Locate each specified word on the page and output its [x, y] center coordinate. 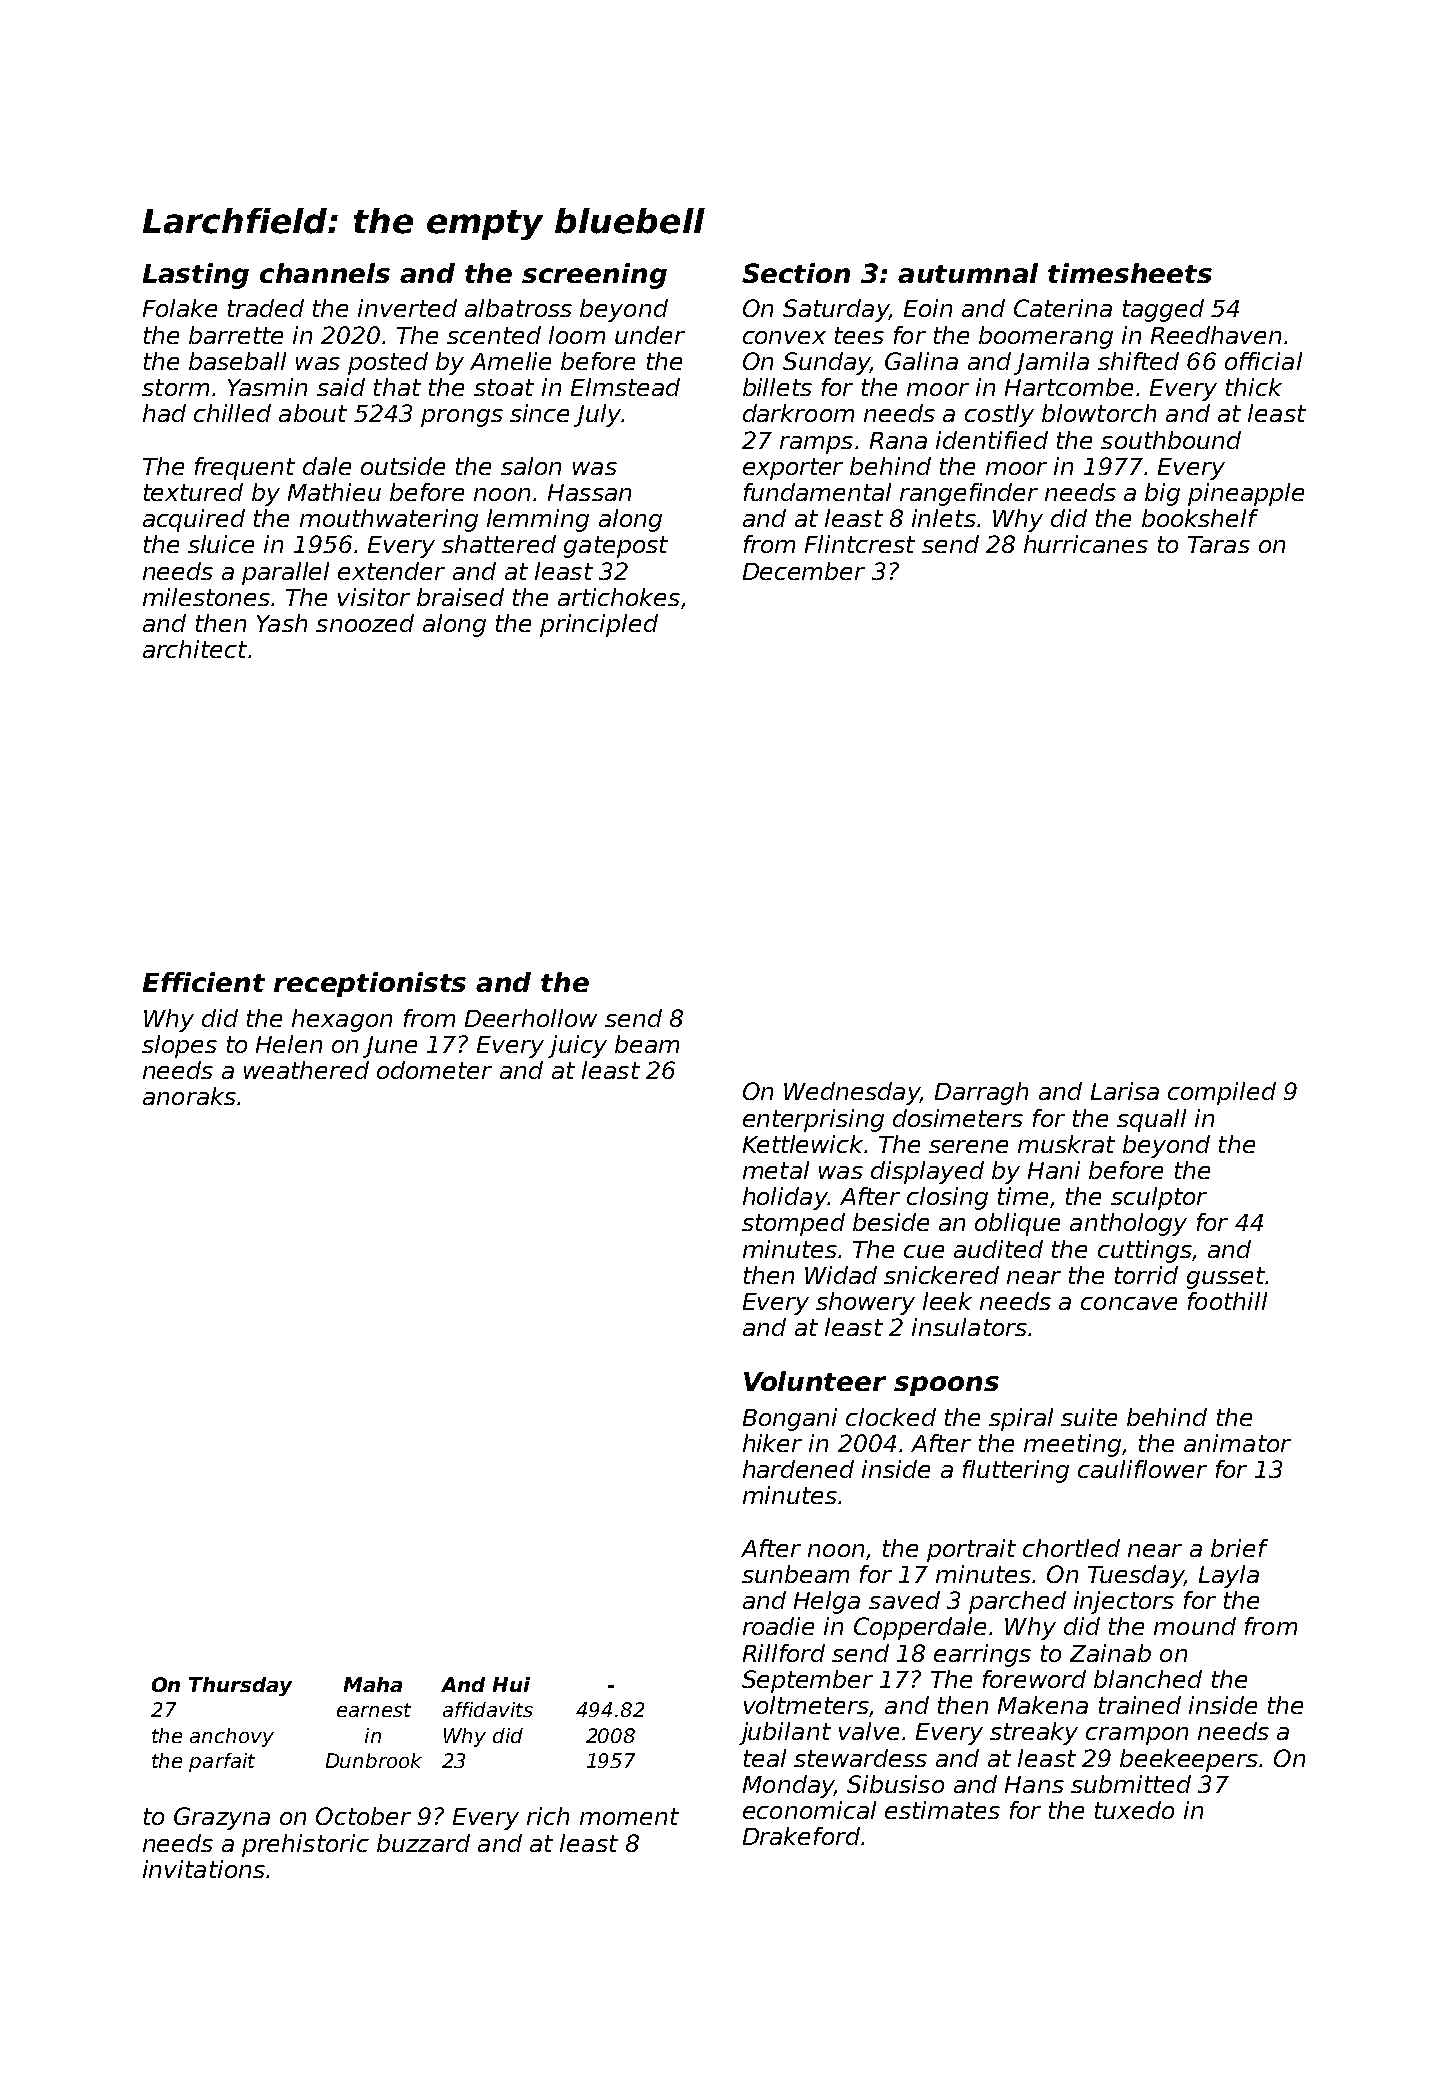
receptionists [370, 984]
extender [391, 571]
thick [1254, 387]
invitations [204, 1869]
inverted [407, 308]
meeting [1072, 1445]
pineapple [1246, 494]
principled [599, 625]
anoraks [189, 1096]
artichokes [619, 597]
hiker [772, 1443]
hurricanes [1086, 544]
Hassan [589, 492]
